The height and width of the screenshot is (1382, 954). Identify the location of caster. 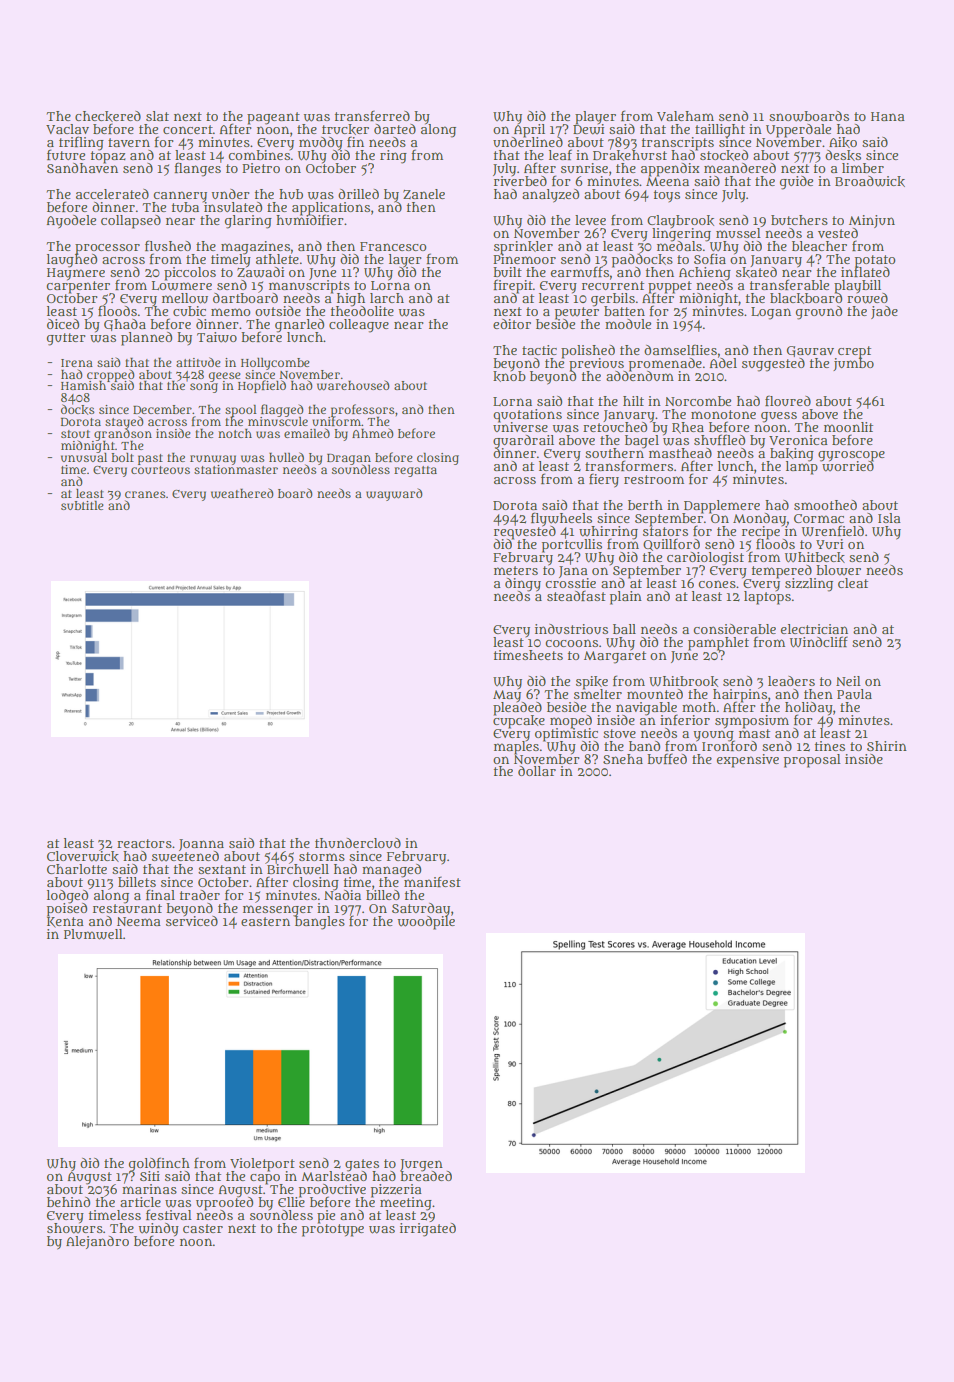
(203, 1228).
